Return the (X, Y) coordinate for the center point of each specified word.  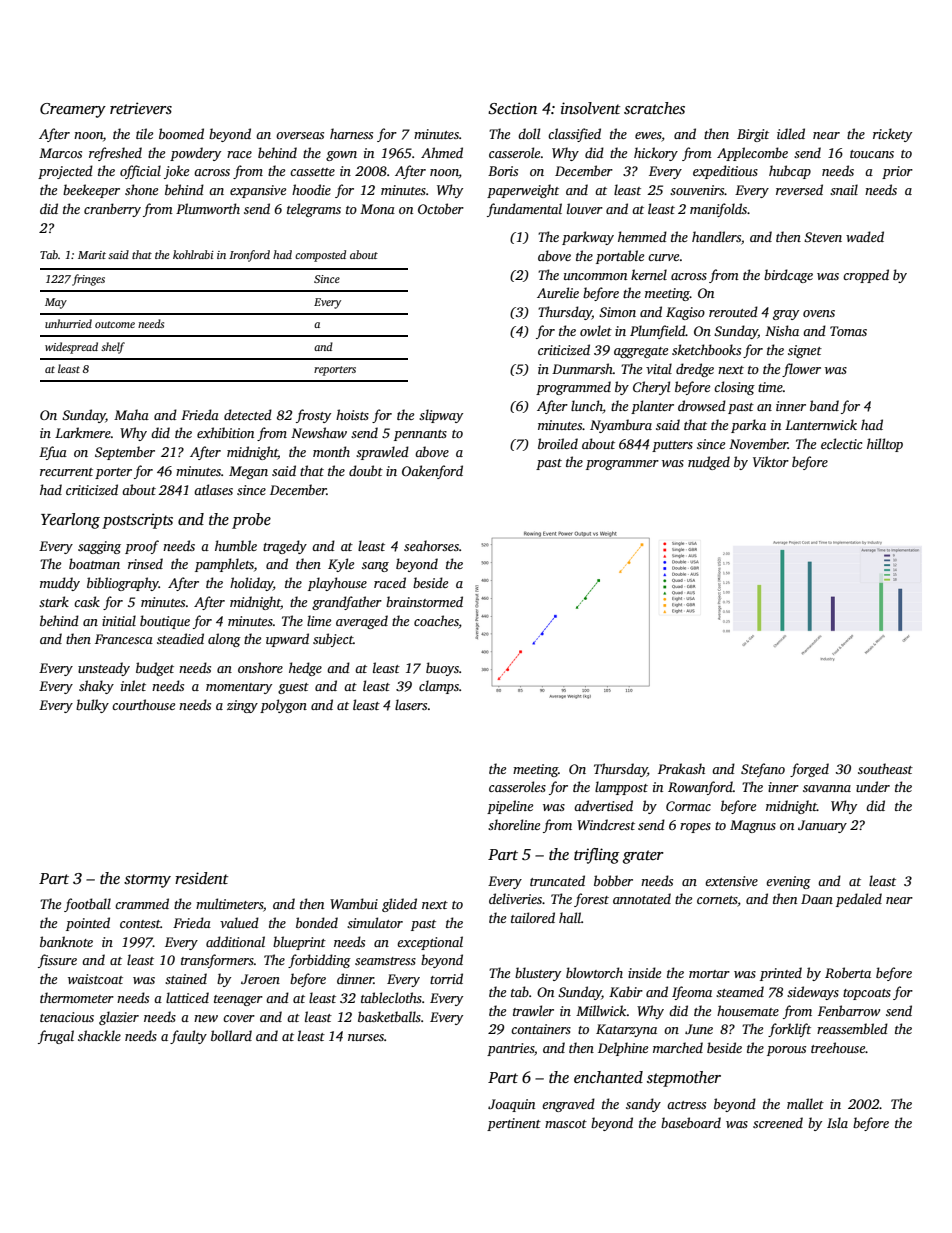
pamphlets (224, 565)
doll (529, 133)
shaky (96, 687)
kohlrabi (193, 254)
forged (809, 770)
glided (399, 905)
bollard (231, 1035)
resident (201, 878)
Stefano (763, 770)
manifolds (718, 210)
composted (320, 256)
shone (141, 189)
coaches (436, 620)
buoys (442, 669)
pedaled (859, 900)
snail (844, 189)
